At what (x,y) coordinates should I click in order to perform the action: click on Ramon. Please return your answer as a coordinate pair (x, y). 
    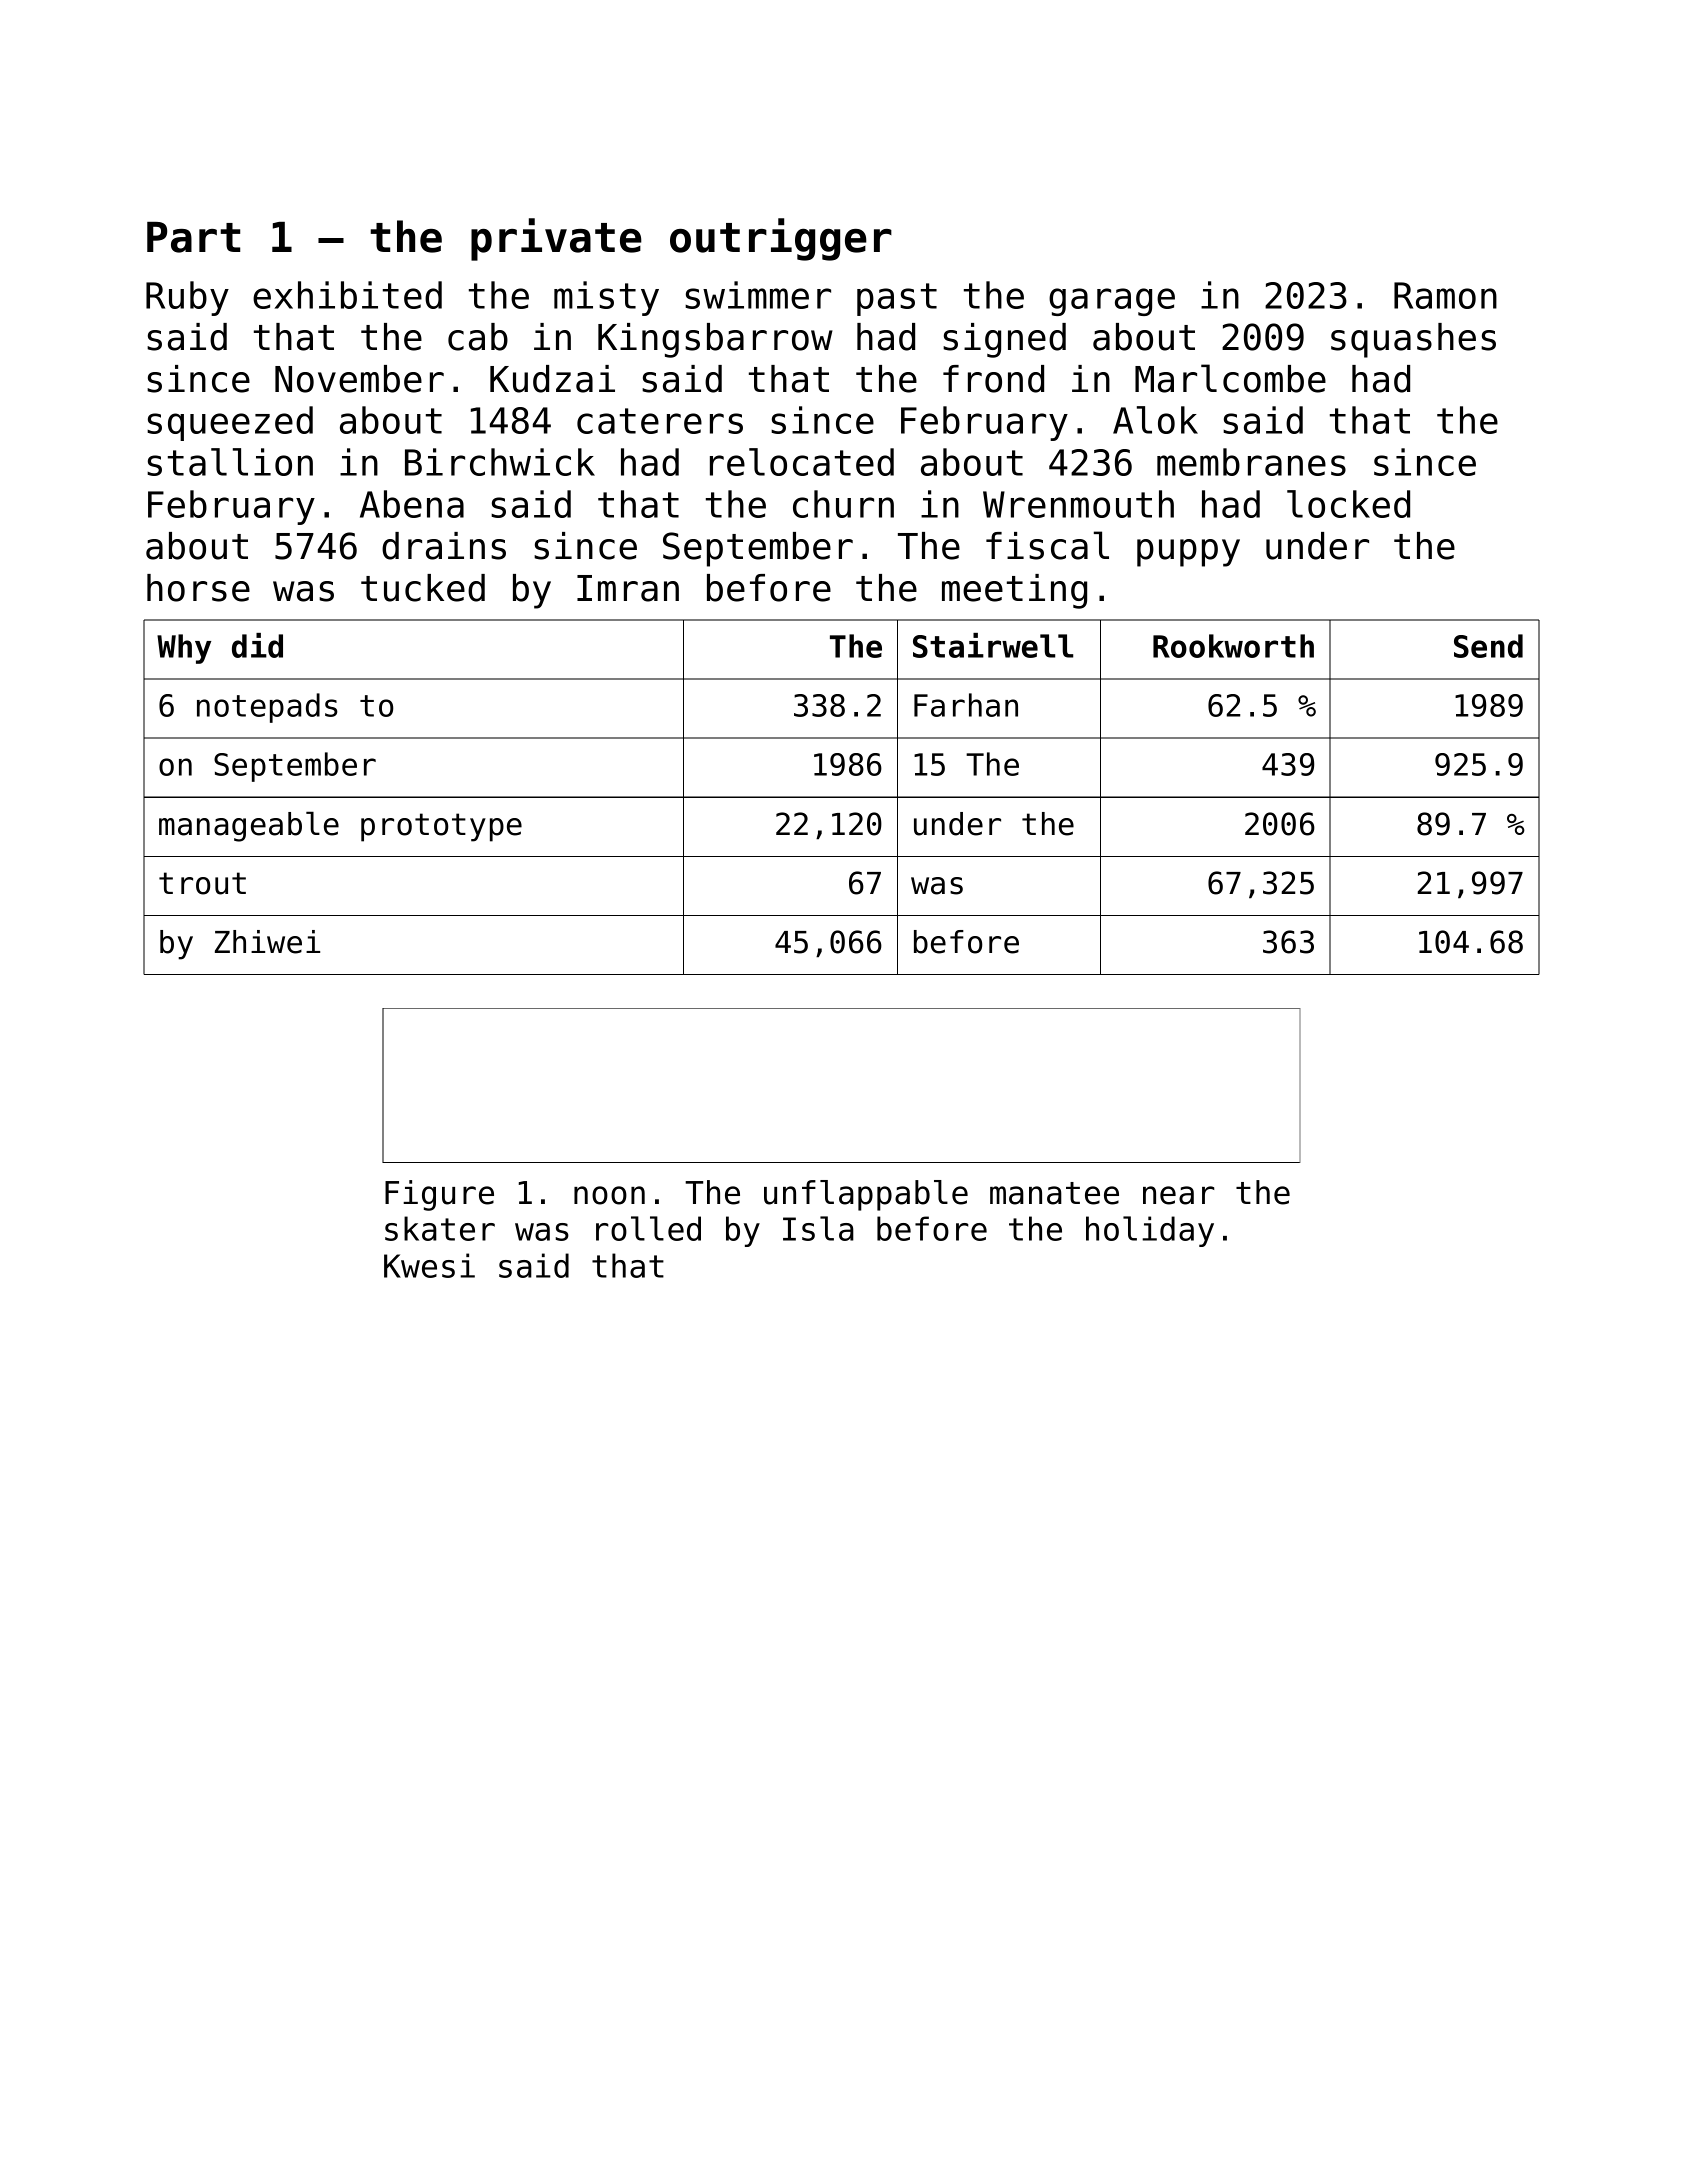
    Looking at the image, I should click on (1445, 295).
